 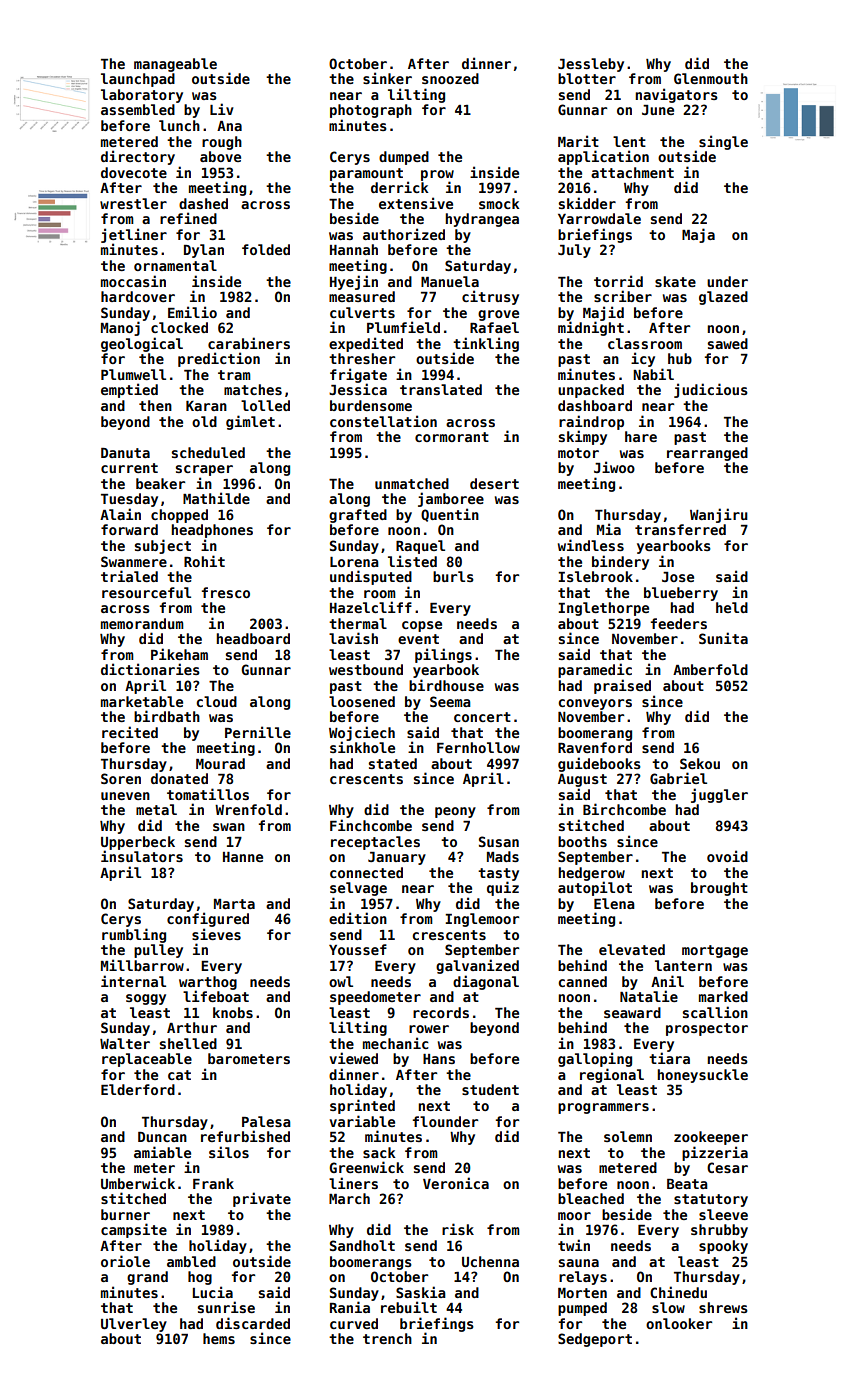 I want to click on wrestler, so click(x=133, y=203).
